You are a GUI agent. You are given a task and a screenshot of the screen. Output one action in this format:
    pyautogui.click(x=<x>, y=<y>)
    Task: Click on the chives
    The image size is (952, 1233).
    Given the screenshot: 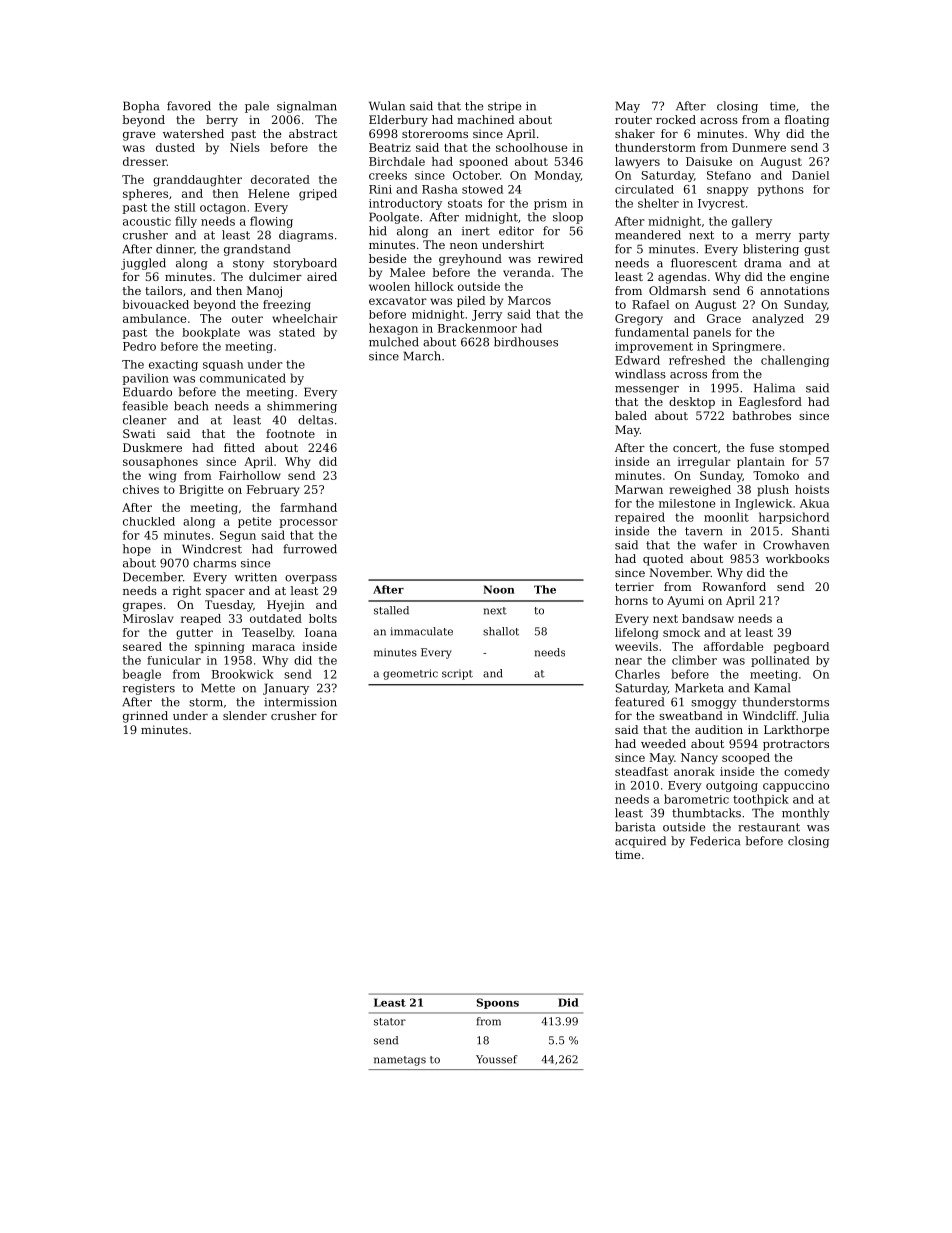 What is the action you would take?
    pyautogui.click(x=141, y=489)
